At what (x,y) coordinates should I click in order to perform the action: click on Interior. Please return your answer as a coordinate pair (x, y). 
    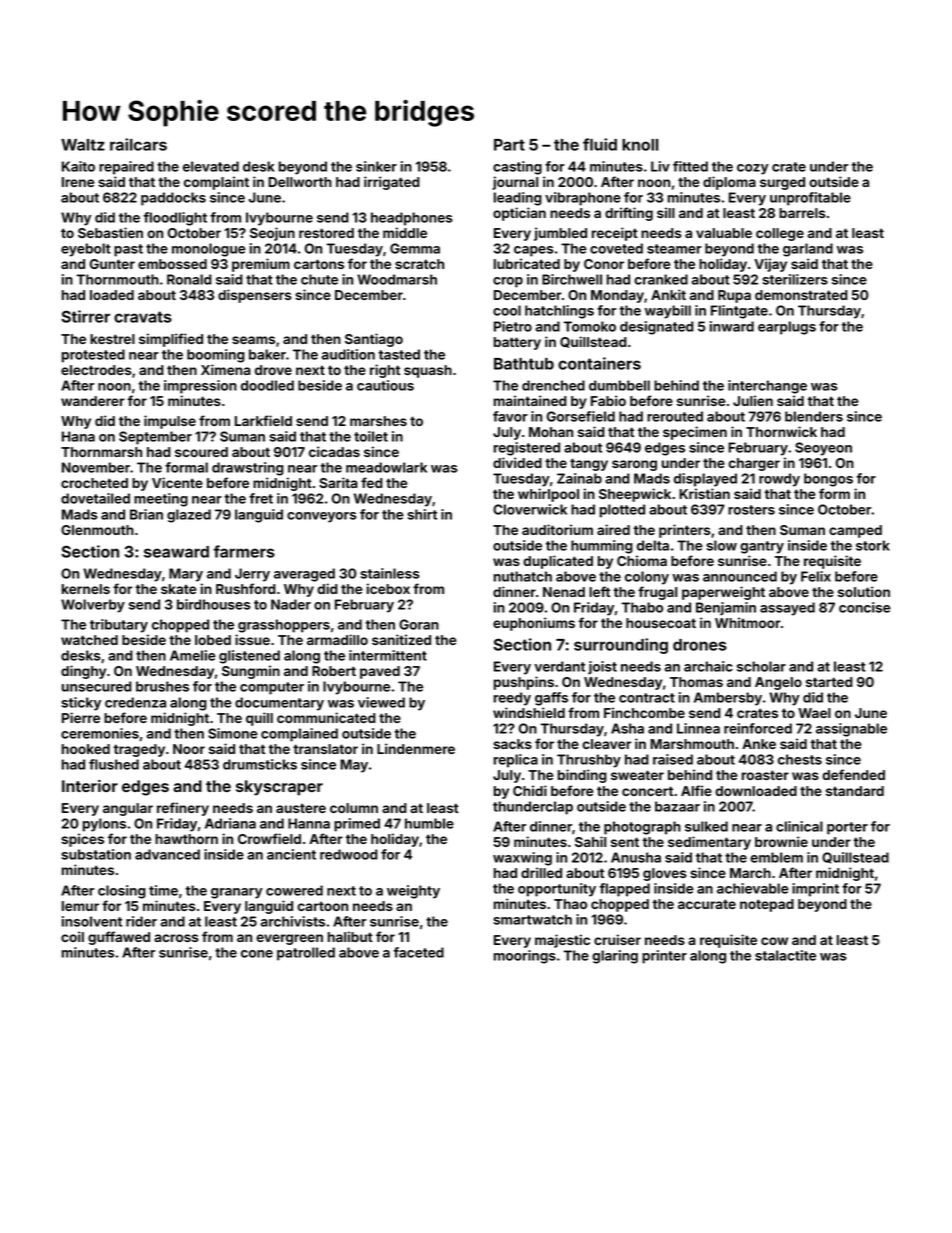
    Looking at the image, I should click on (90, 786).
